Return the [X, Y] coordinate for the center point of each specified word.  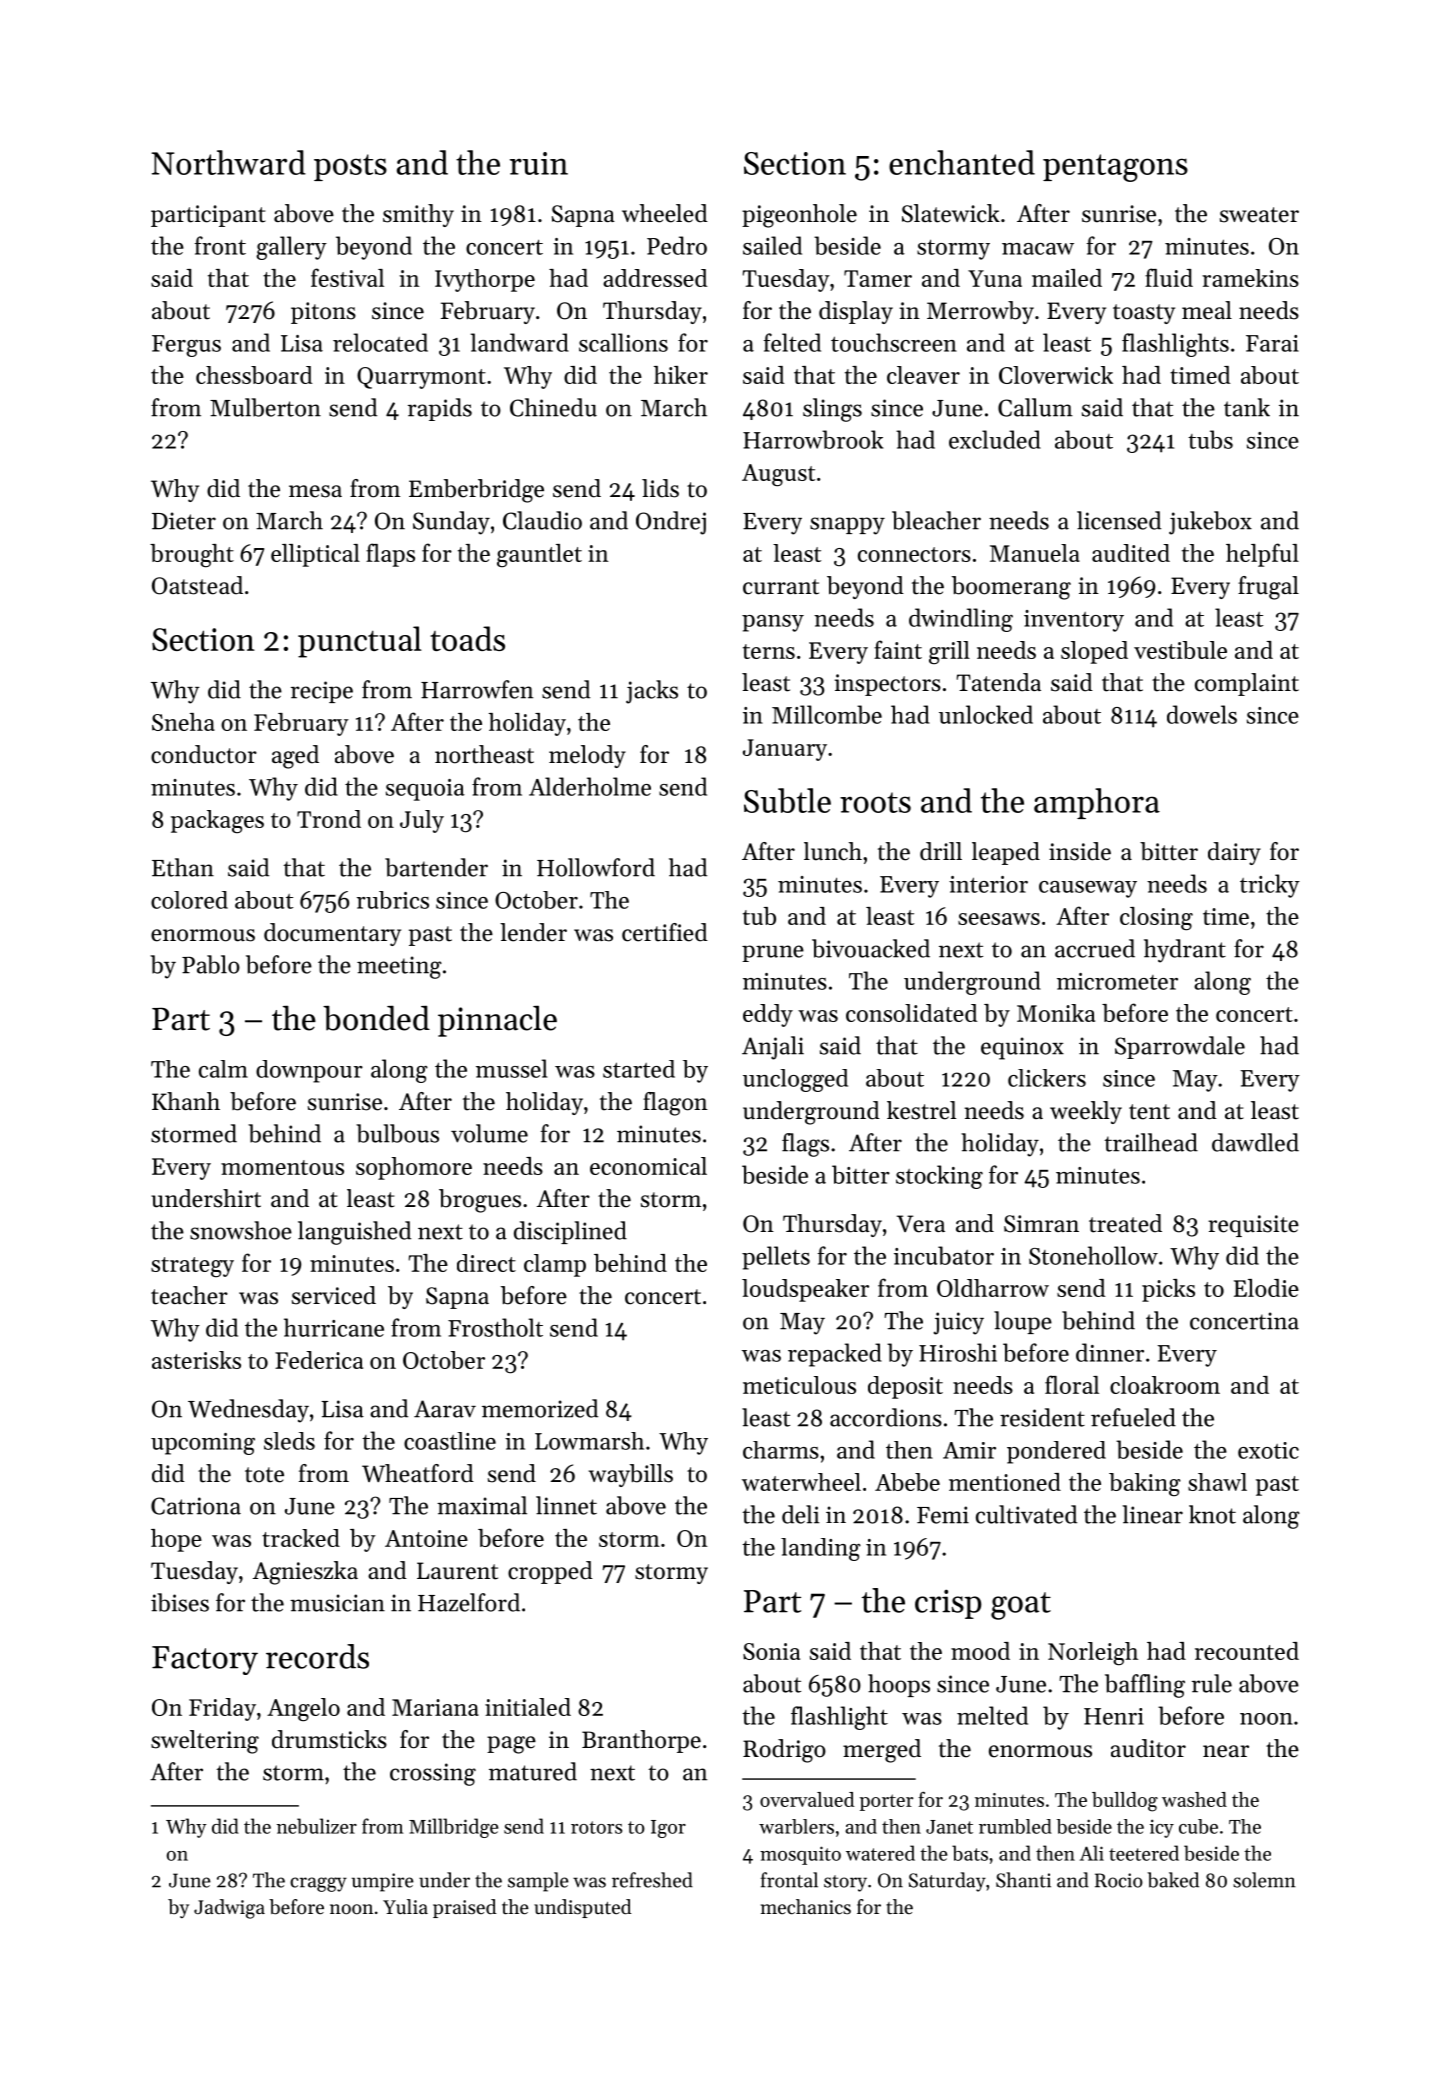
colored [189, 900]
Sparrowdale [1180, 1047]
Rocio [1119, 1880]
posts [350, 167]
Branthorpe [641, 1741]
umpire [383, 1882]
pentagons [1115, 168]
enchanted [962, 162]
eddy [768, 1015]
